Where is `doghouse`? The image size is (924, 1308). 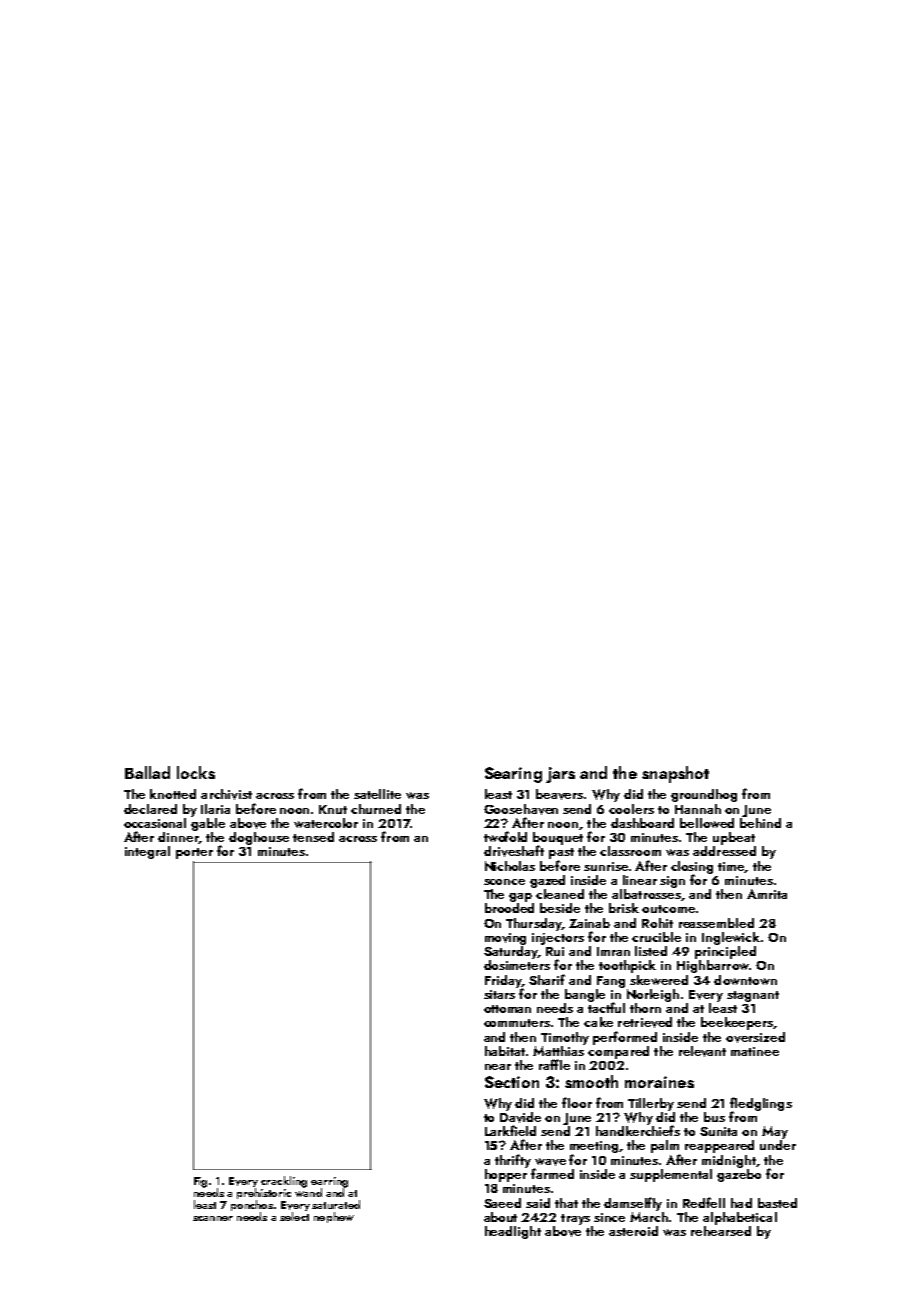 doghouse is located at coordinates (259, 838).
